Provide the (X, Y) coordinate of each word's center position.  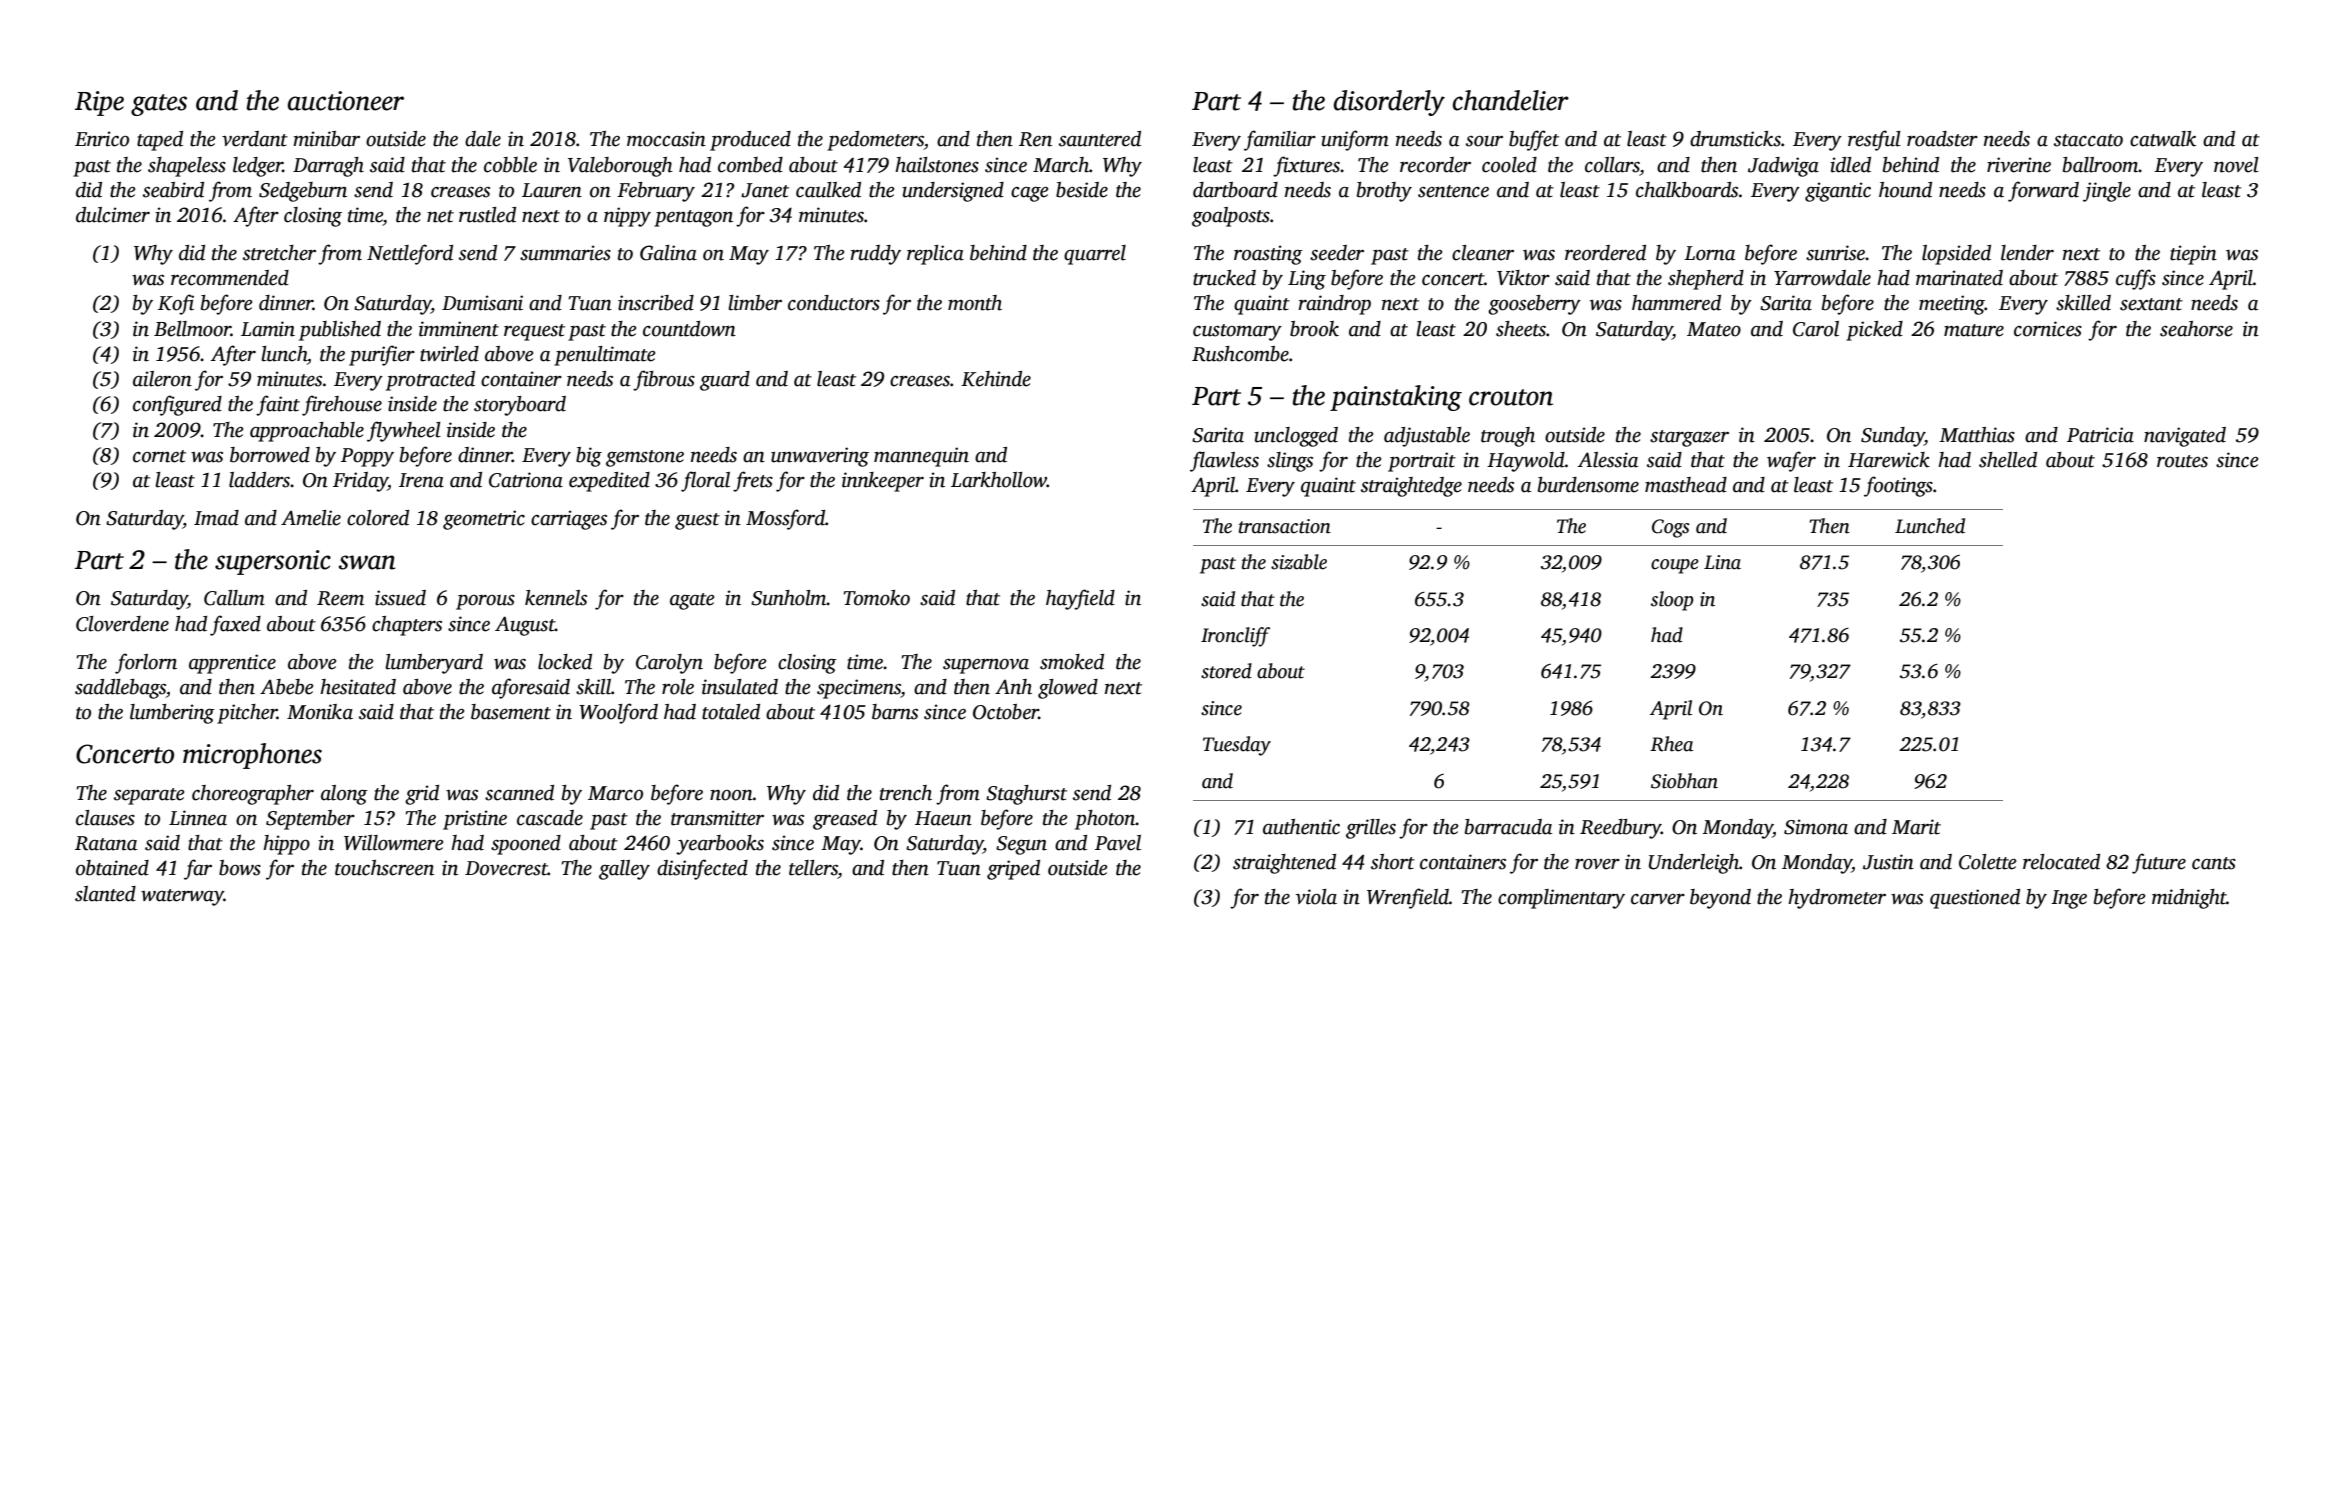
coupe (1675, 566)
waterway (182, 897)
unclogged (1296, 437)
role (678, 687)
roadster (1942, 139)
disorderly (1389, 103)
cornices (2048, 329)
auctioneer (346, 101)
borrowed (270, 455)
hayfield (1080, 599)
